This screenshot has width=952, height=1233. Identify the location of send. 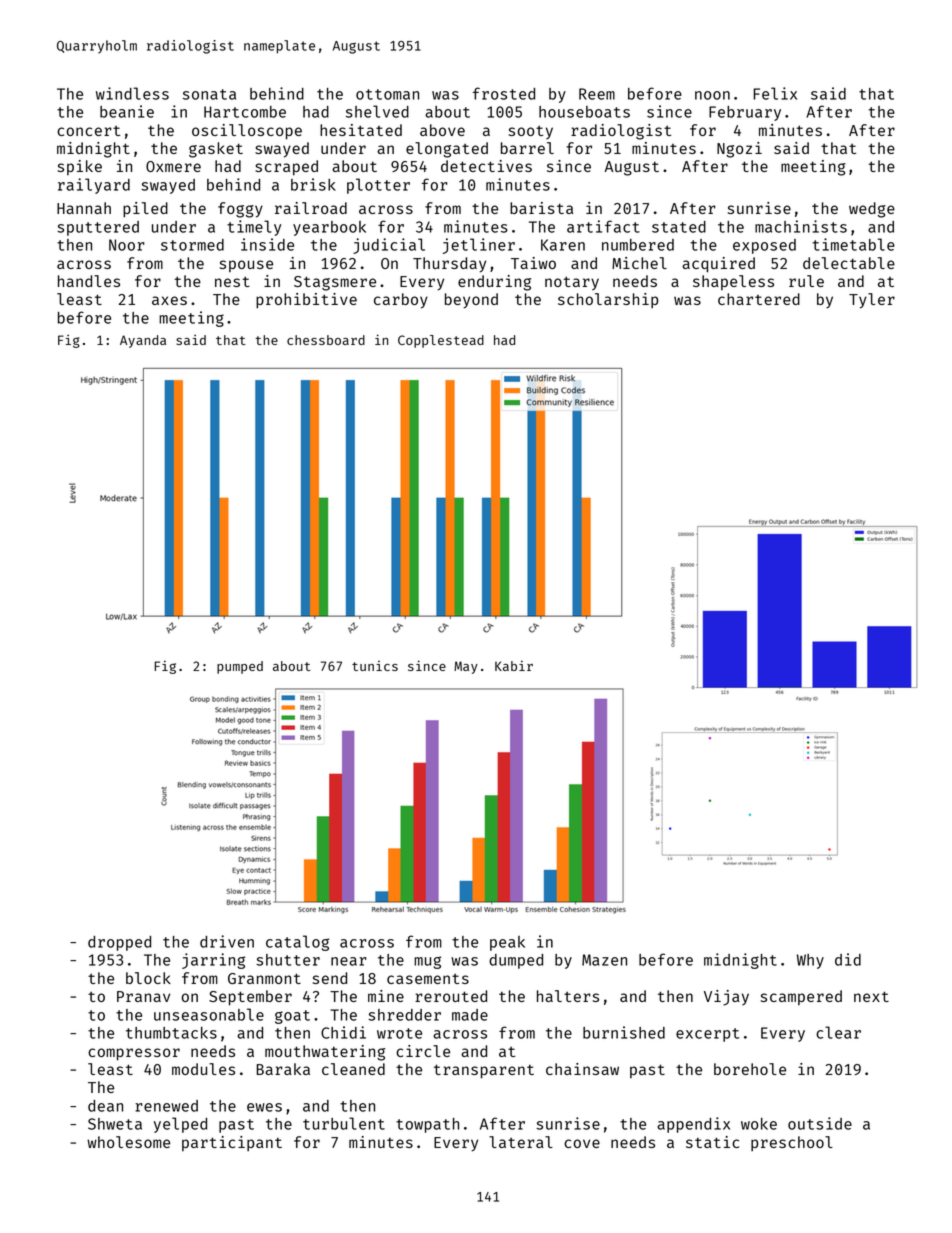
(330, 978).
